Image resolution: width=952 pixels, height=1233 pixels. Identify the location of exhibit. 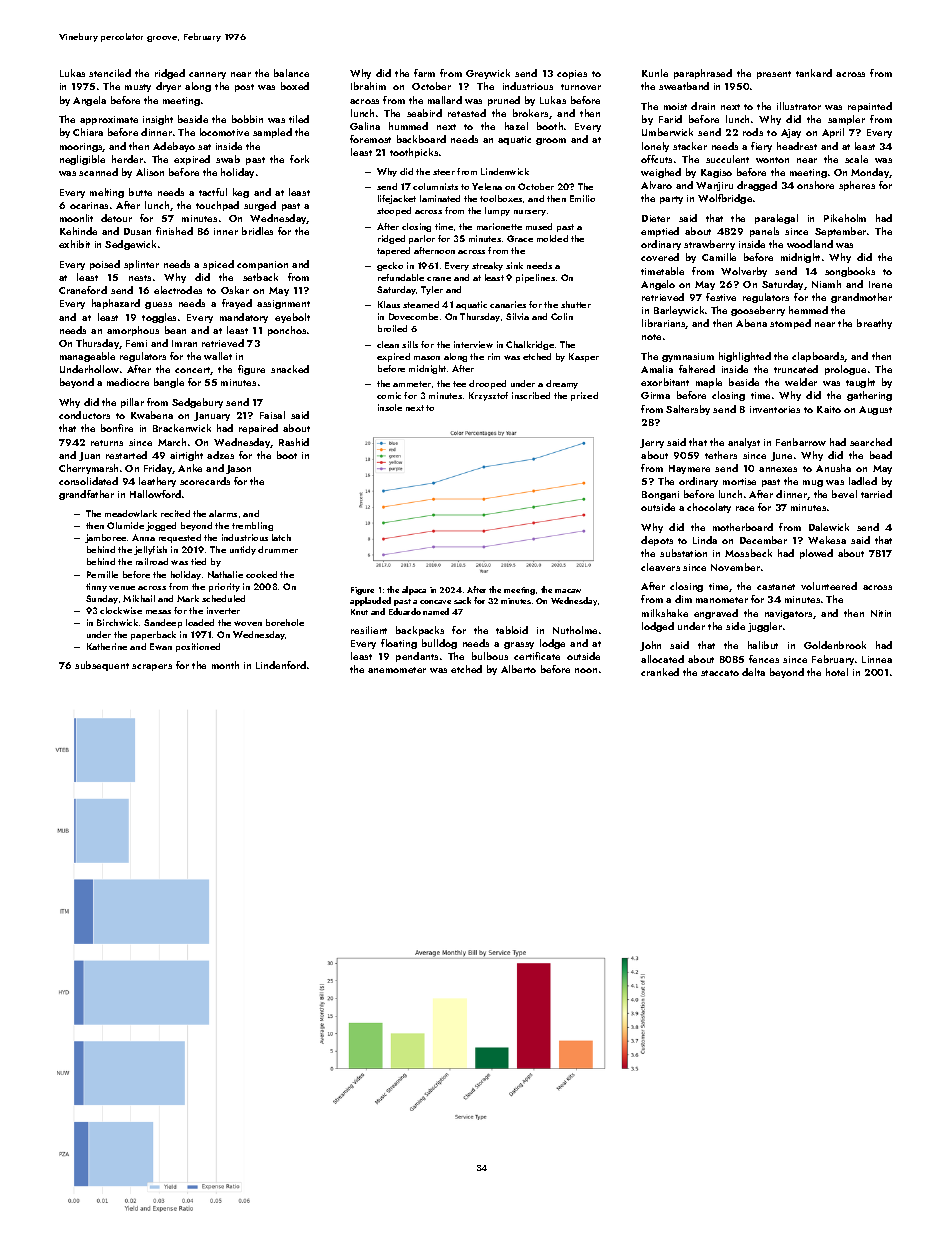
(74, 244).
